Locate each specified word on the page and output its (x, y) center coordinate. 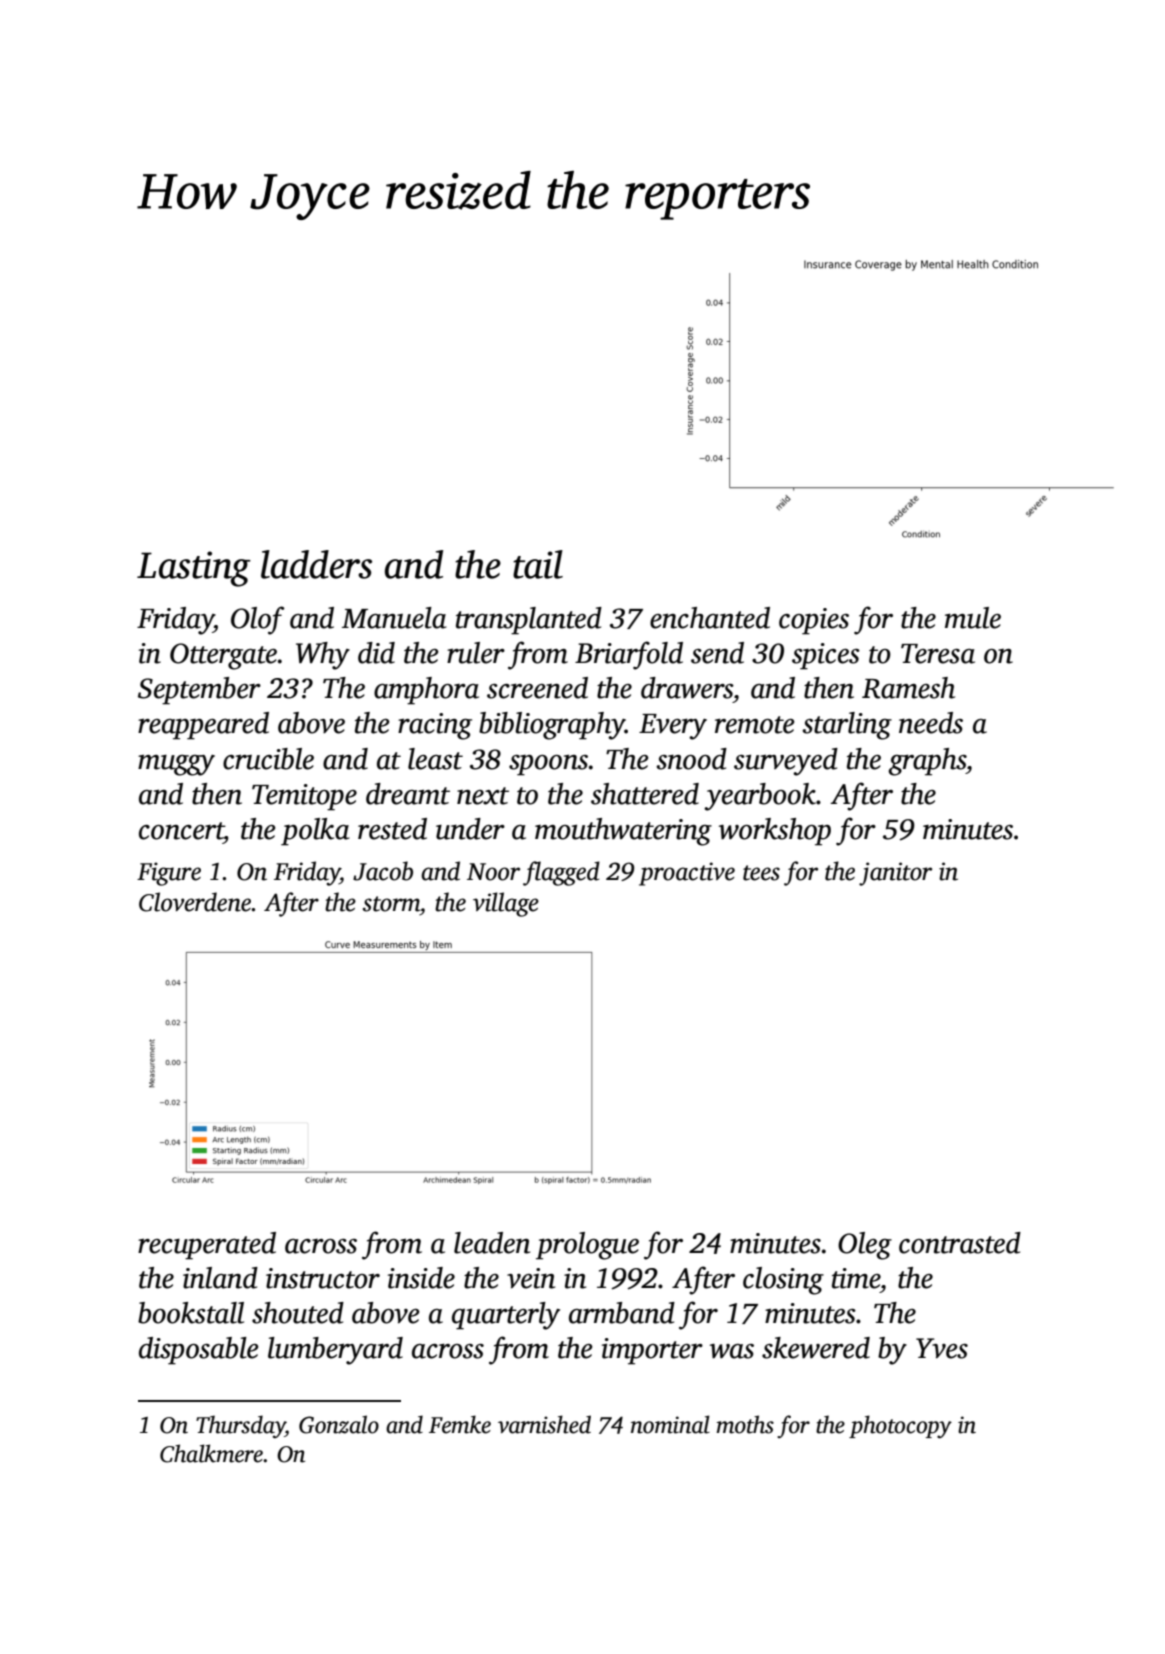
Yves (942, 1348)
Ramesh (908, 688)
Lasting (194, 569)
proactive (687, 874)
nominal (670, 1424)
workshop (775, 832)
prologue (587, 1246)
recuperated (207, 1246)
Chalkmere (211, 1453)
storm (391, 904)
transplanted (529, 621)
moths (745, 1424)
